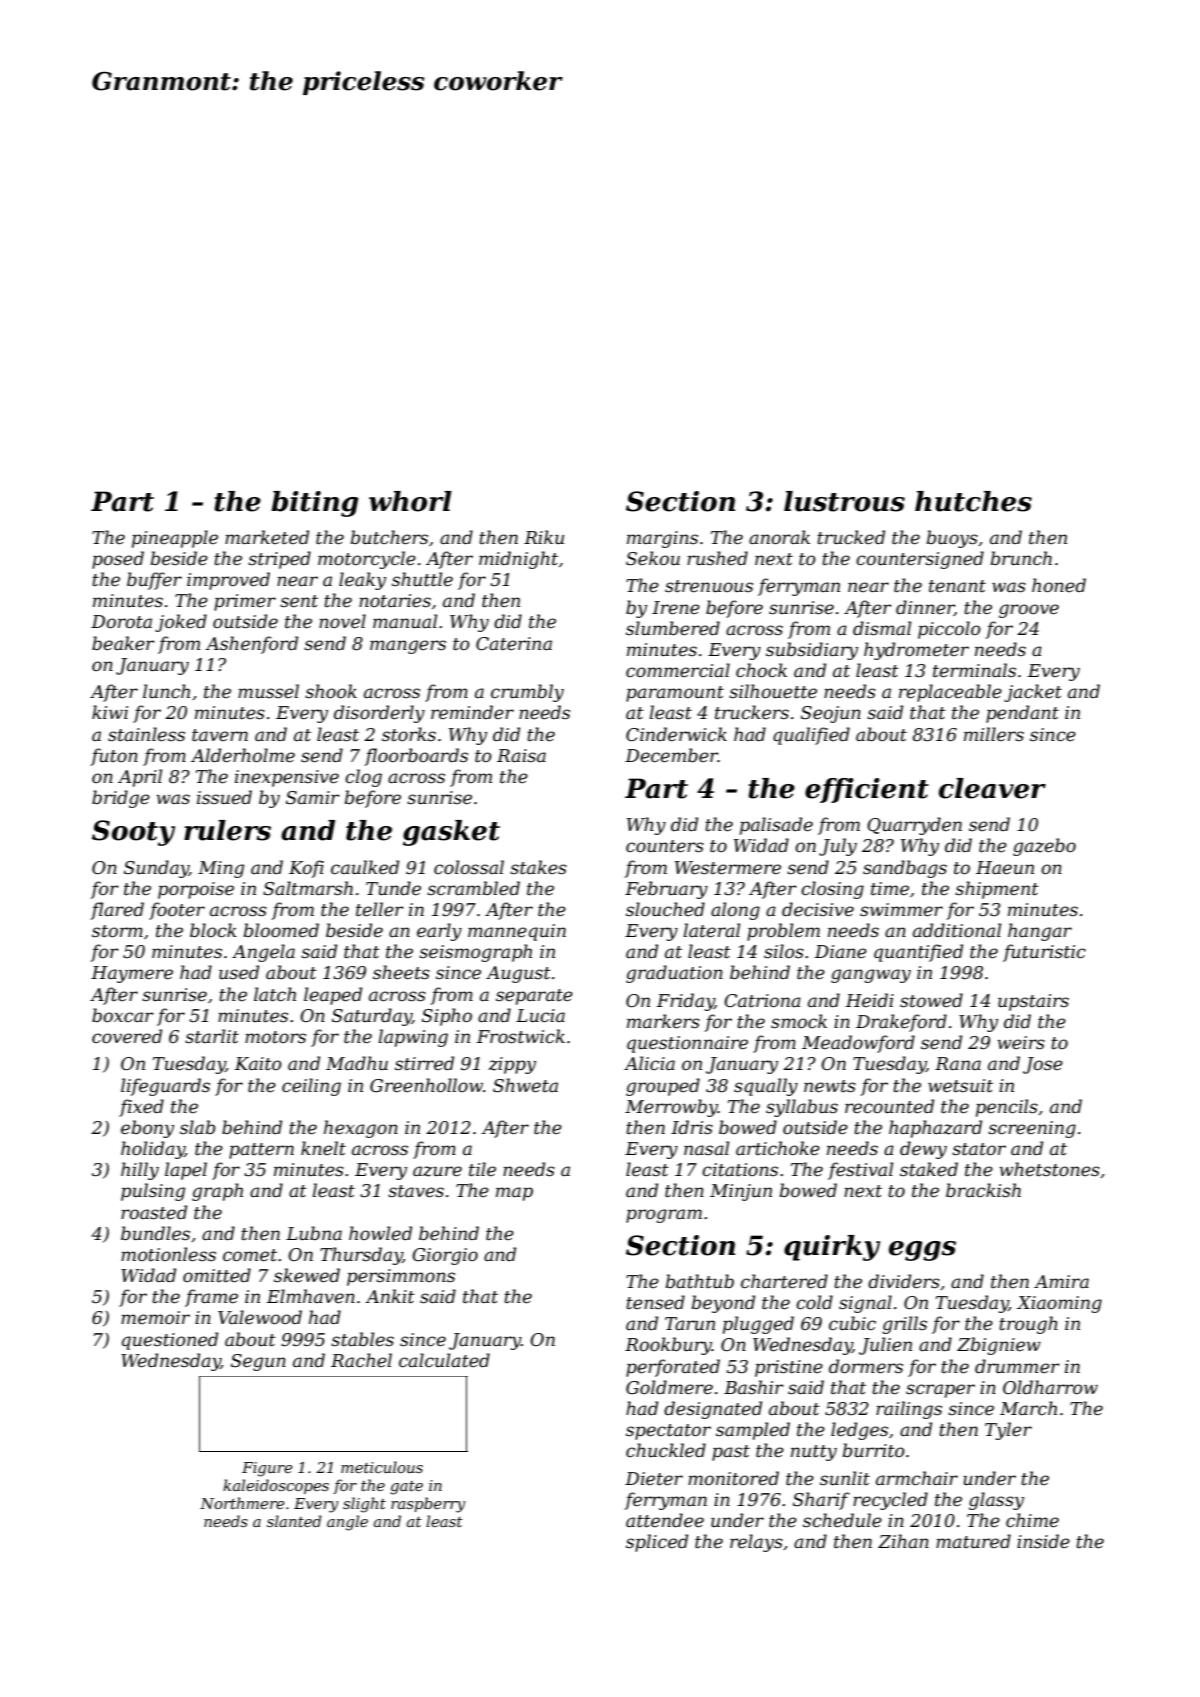 This page has width=1200, height=1697. Describe the element at coordinates (676, 608) in the page. I see `Irene` at that location.
